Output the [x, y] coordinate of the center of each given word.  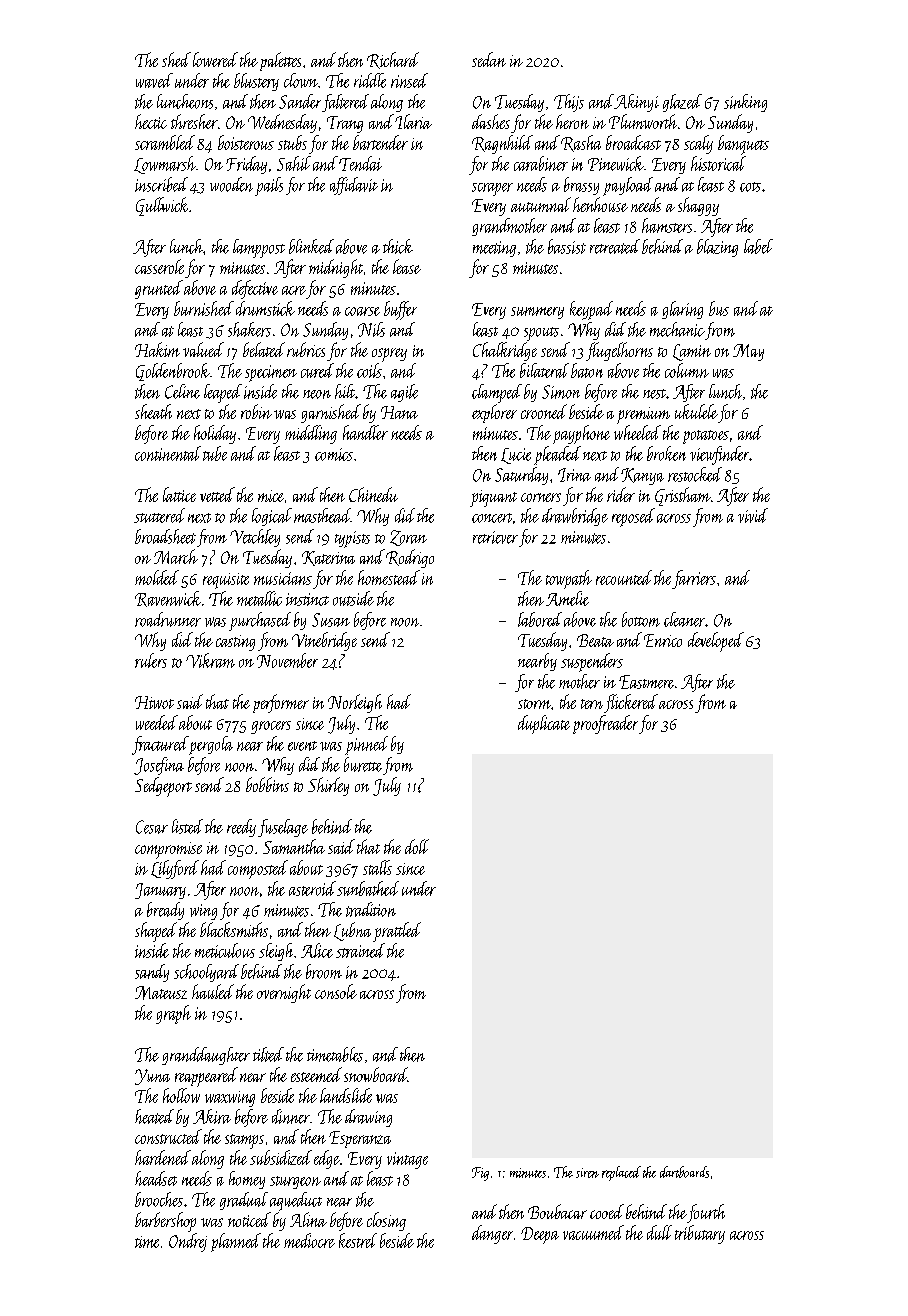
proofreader [605, 724]
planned [236, 1242]
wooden [231, 184]
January [160, 891]
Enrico [663, 640]
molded [157, 577]
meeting [494, 249]
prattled [397, 932]
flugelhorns [619, 351]
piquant [493, 498]
